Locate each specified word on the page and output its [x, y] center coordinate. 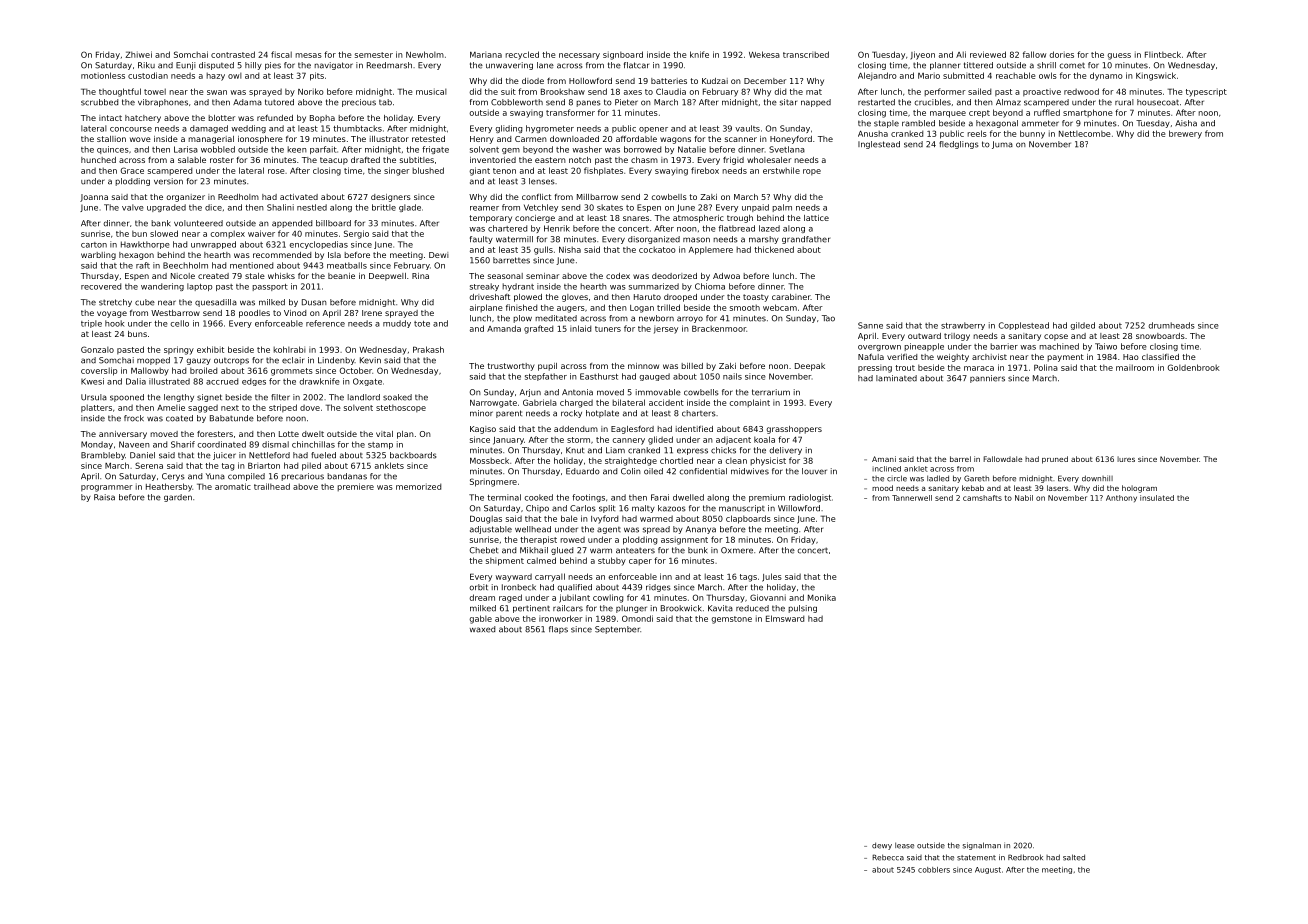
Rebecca [888, 857]
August [988, 870]
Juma [1002, 145]
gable [480, 619]
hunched [98, 160]
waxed [482, 629]
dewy [882, 846]
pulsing [802, 609]
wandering [162, 287]
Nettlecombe [1084, 133]
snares [636, 218]
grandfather [806, 240]
